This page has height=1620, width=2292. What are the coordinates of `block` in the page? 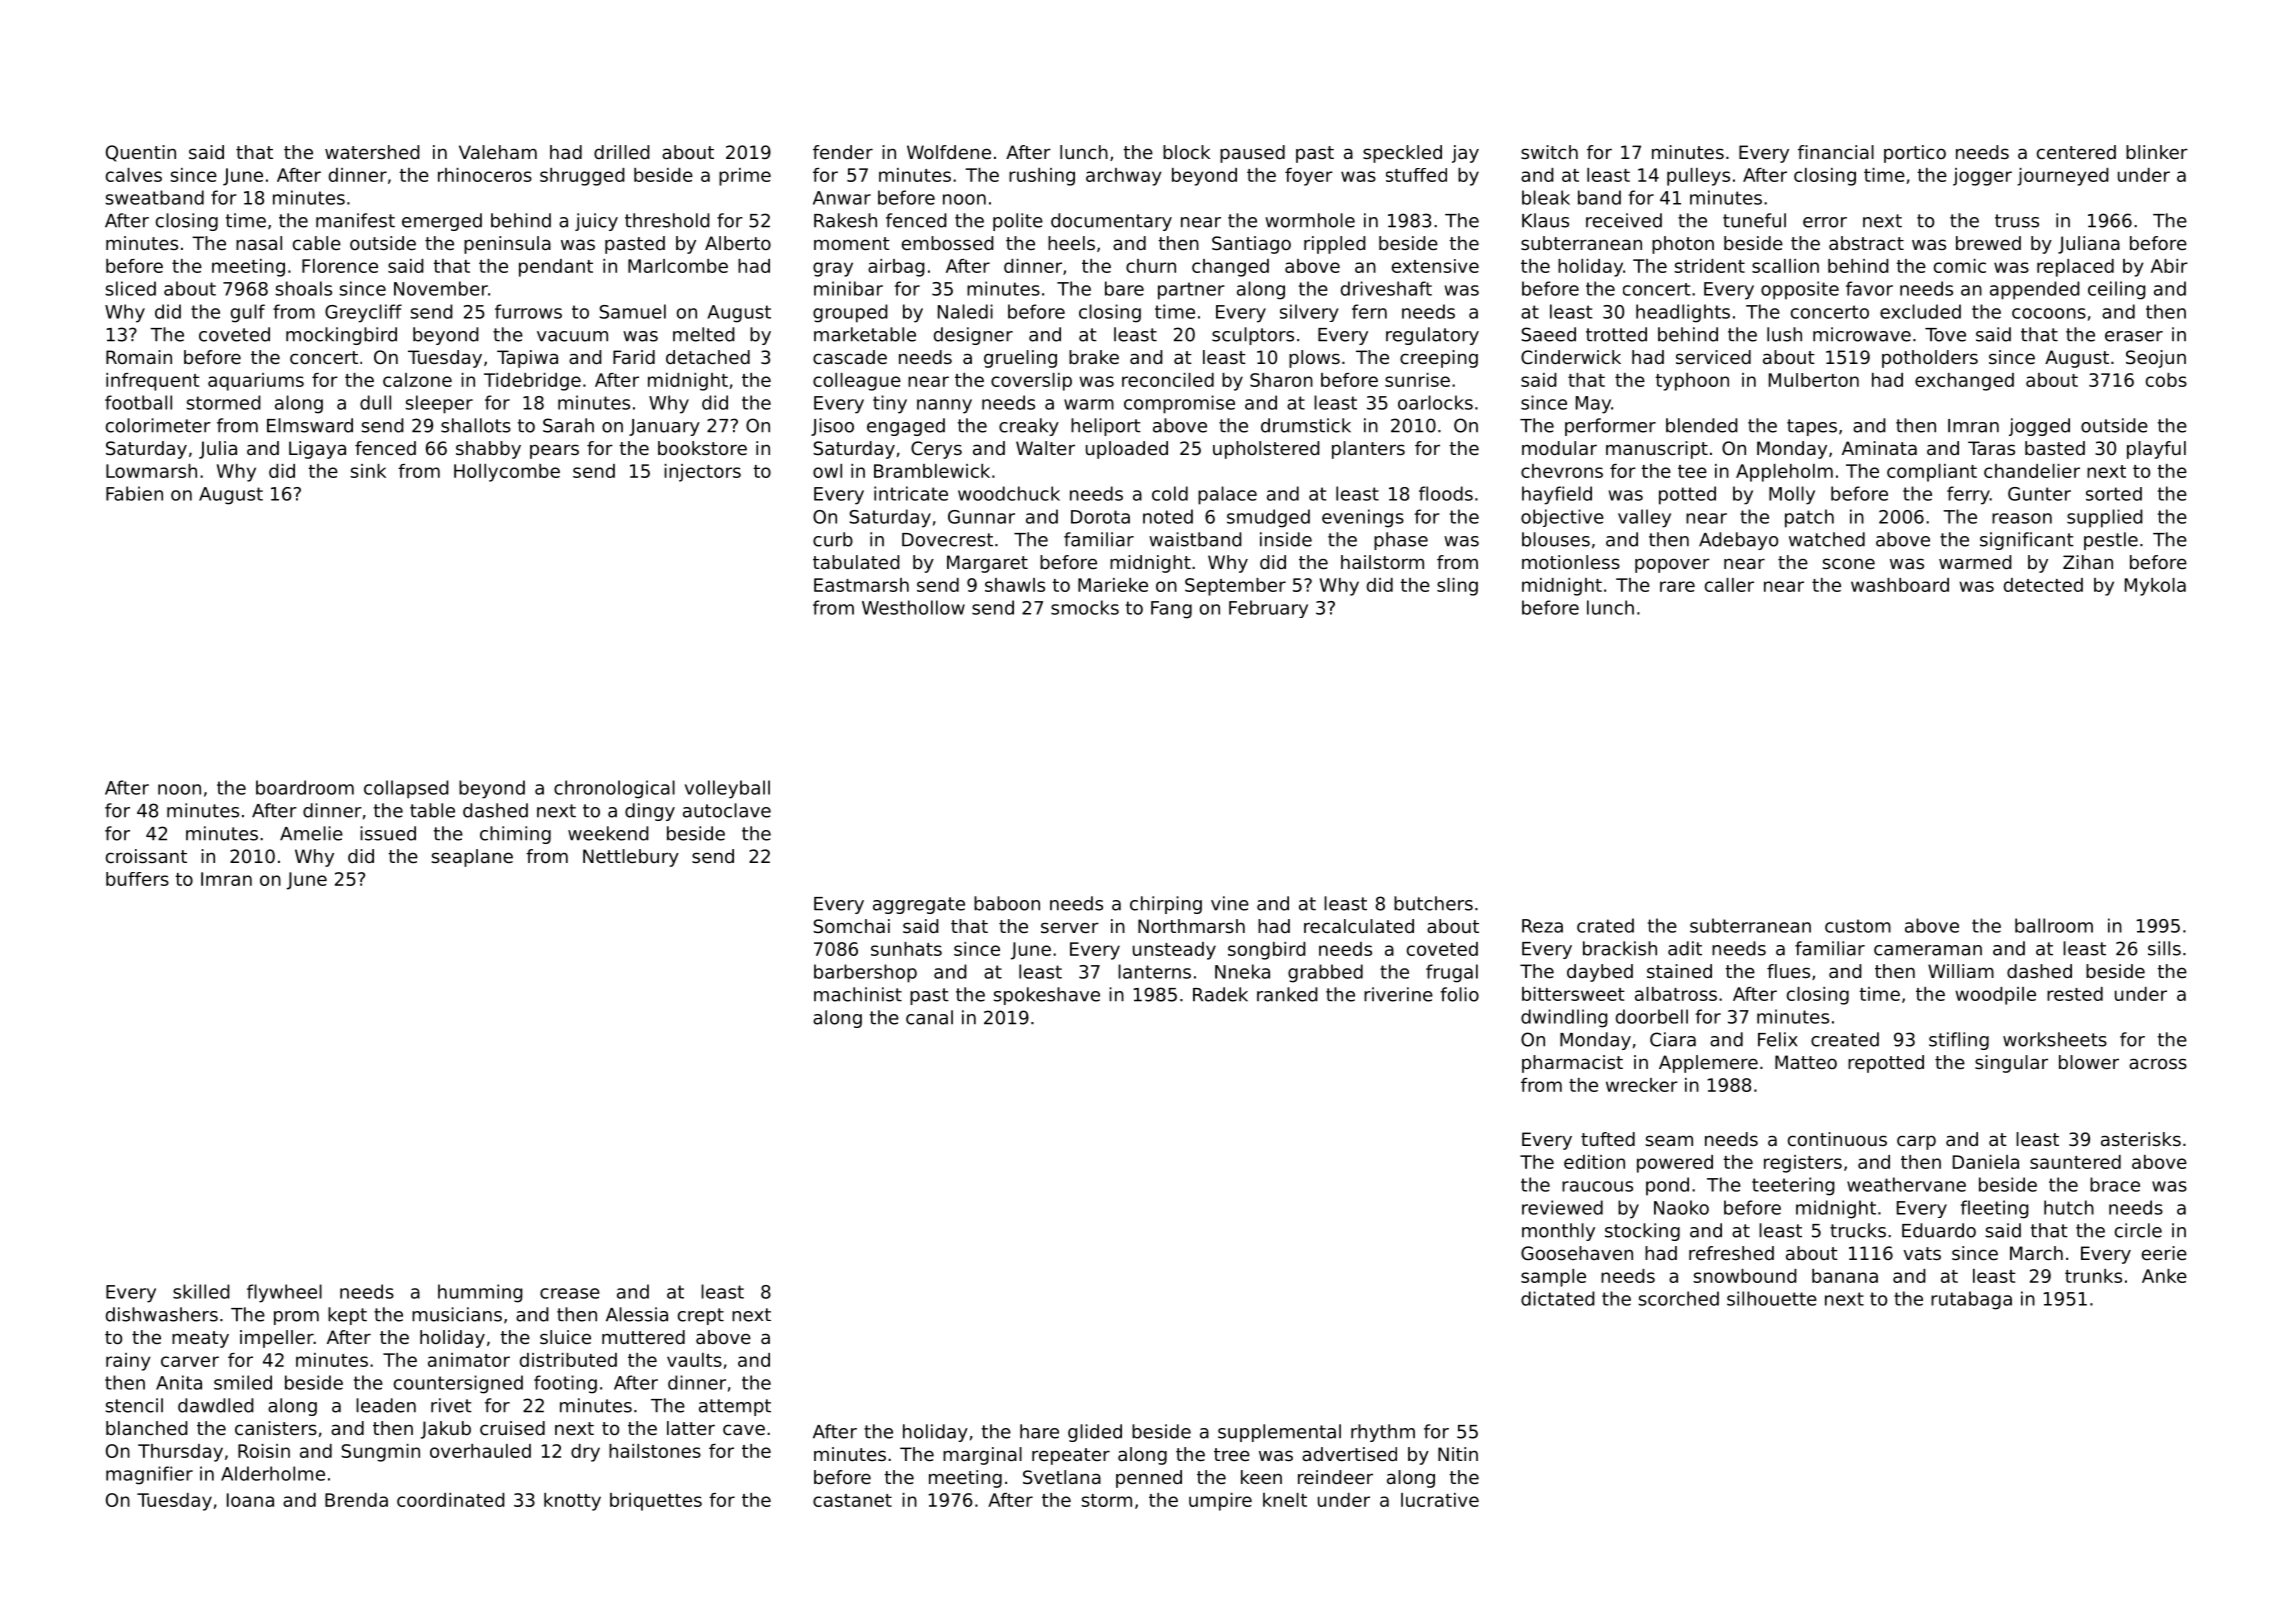 It's located at (1186, 152).
